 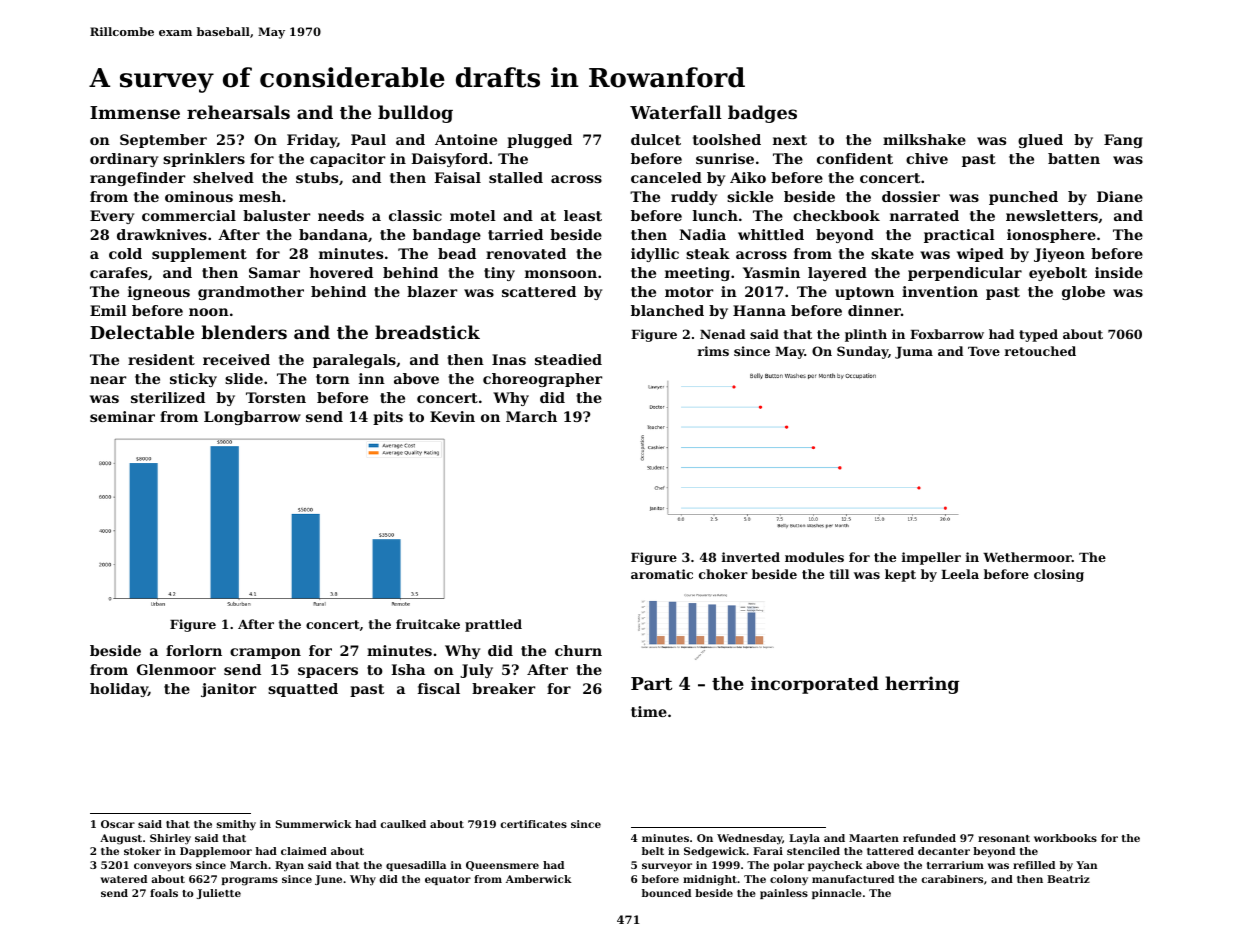 I want to click on Torsten, so click(x=276, y=397).
